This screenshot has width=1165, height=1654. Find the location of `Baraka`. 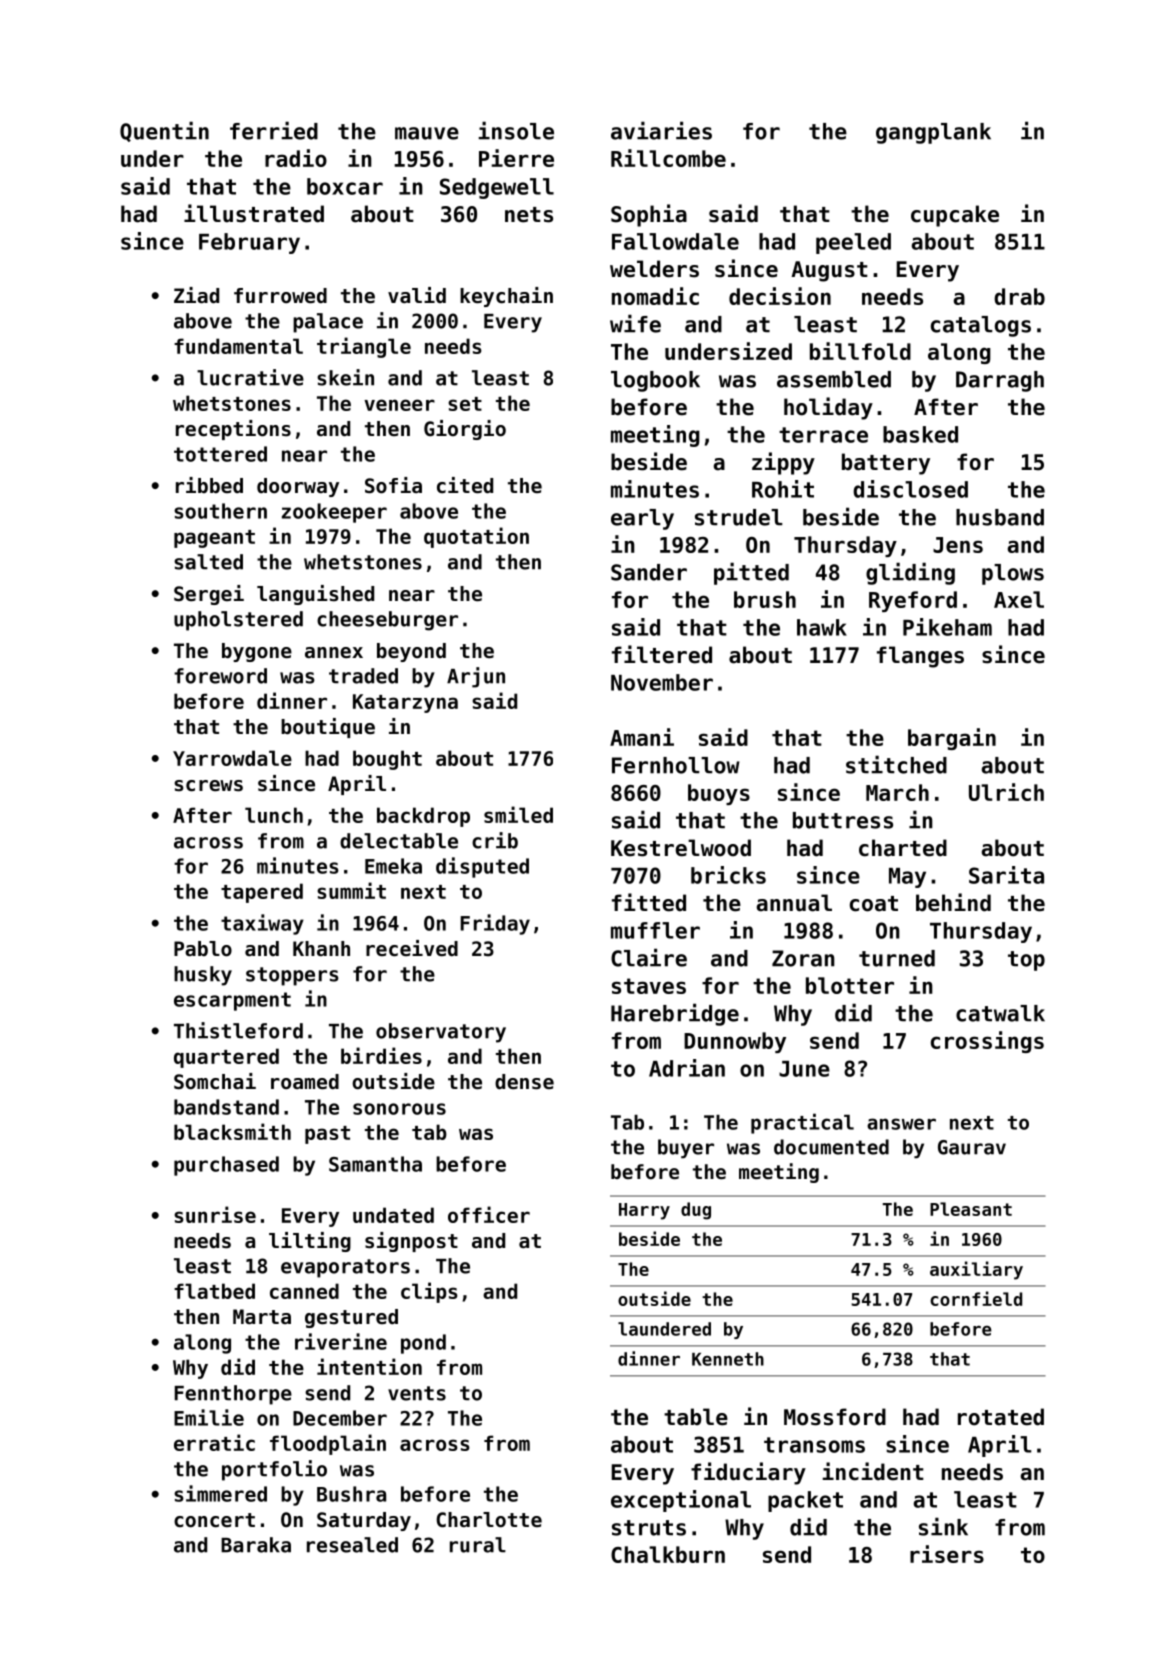

Baraka is located at coordinates (256, 1545).
